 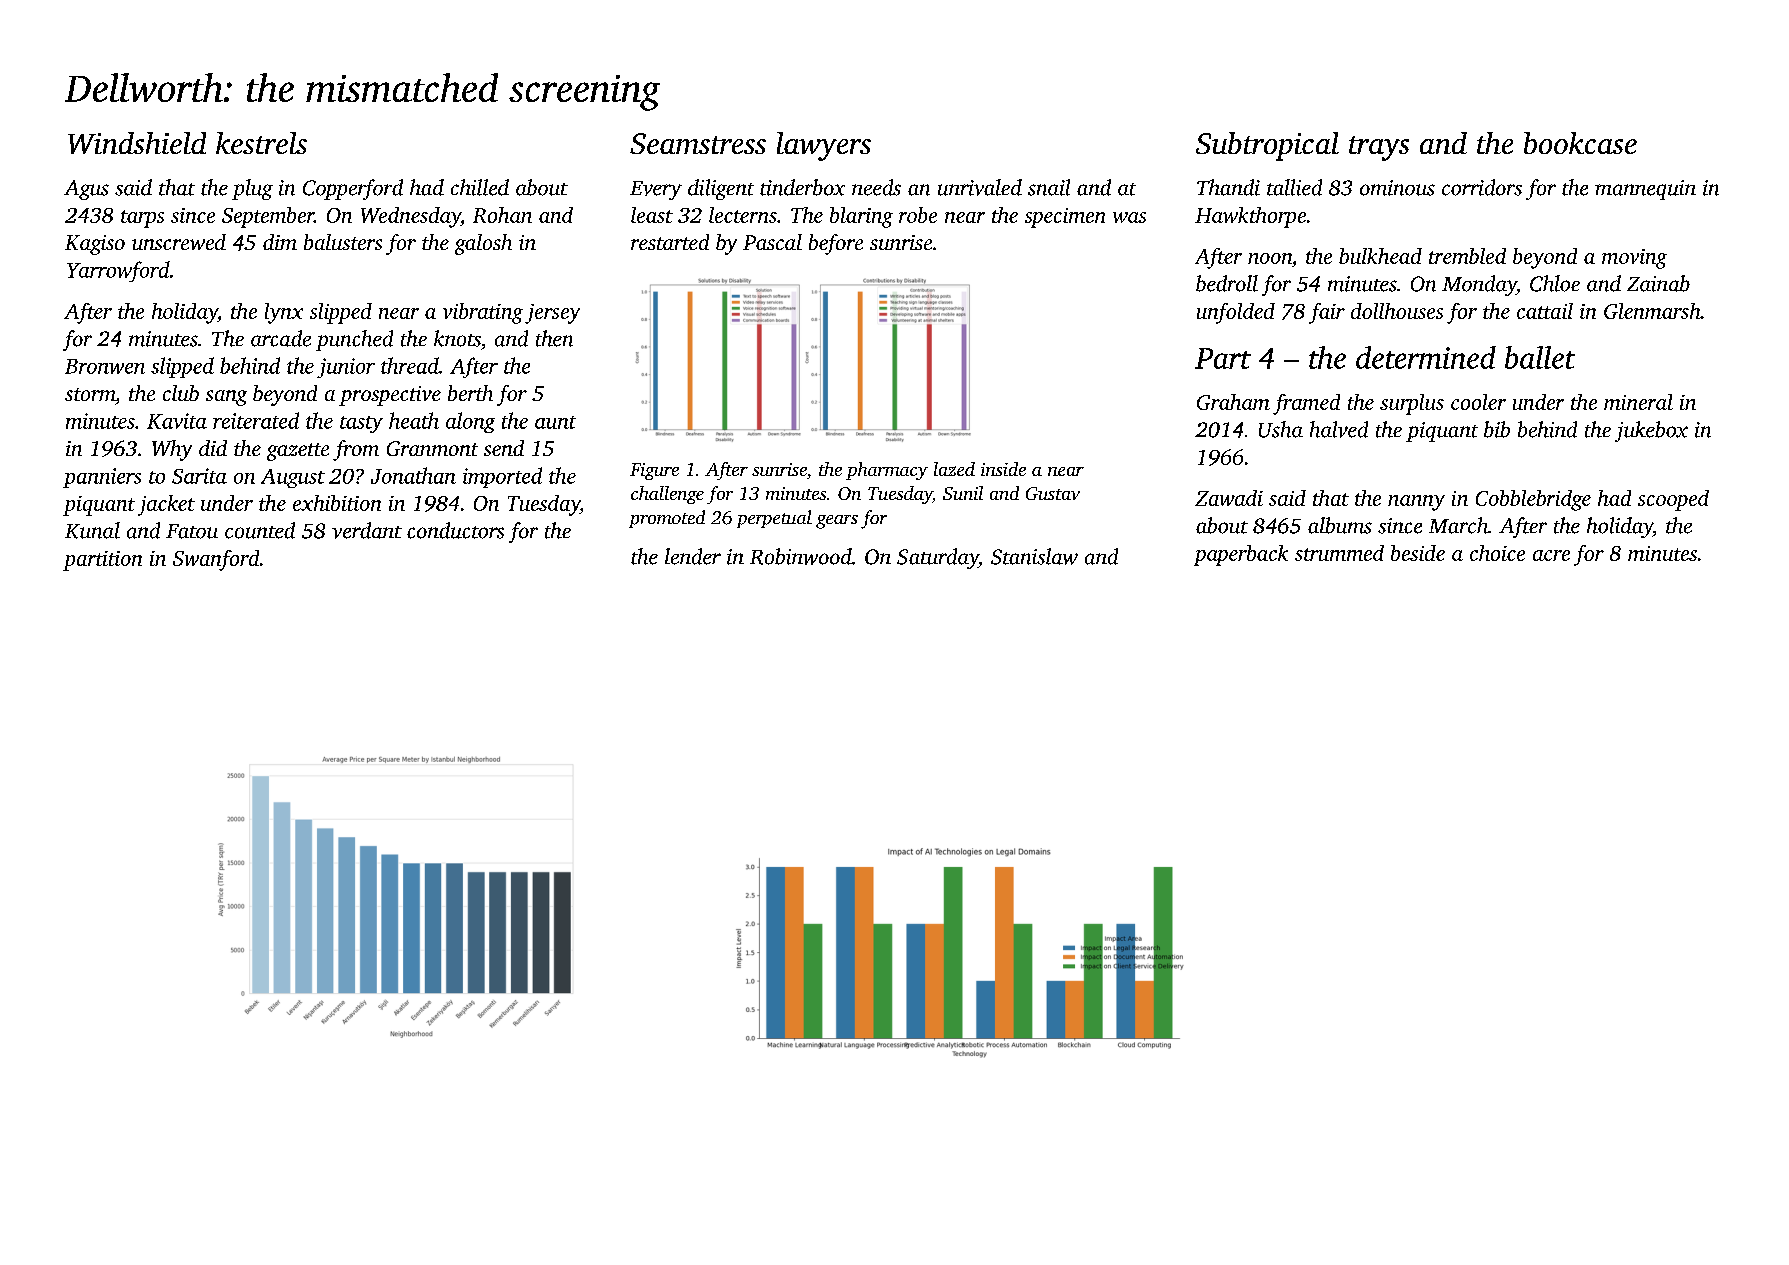 I want to click on Gustav, so click(x=1053, y=493).
